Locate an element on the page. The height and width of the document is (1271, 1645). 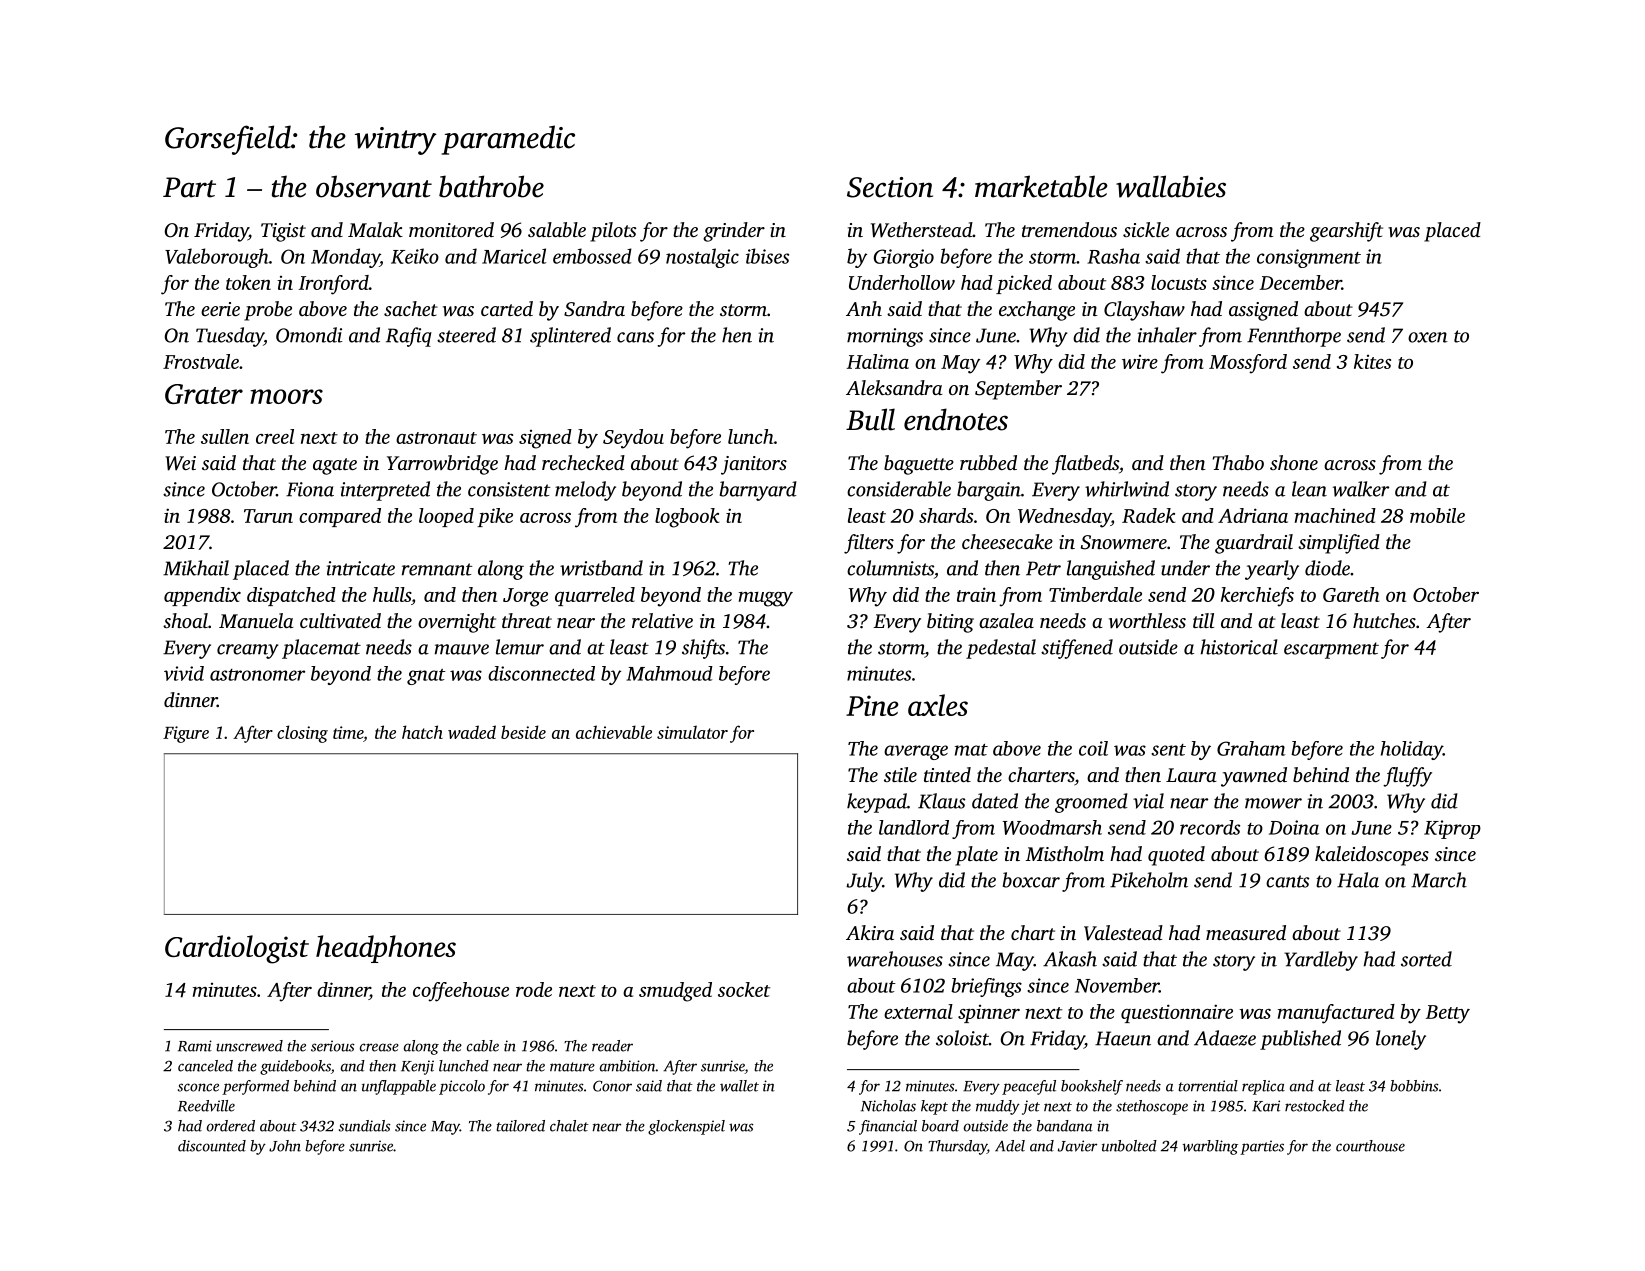
walker is located at coordinates (1361, 489).
